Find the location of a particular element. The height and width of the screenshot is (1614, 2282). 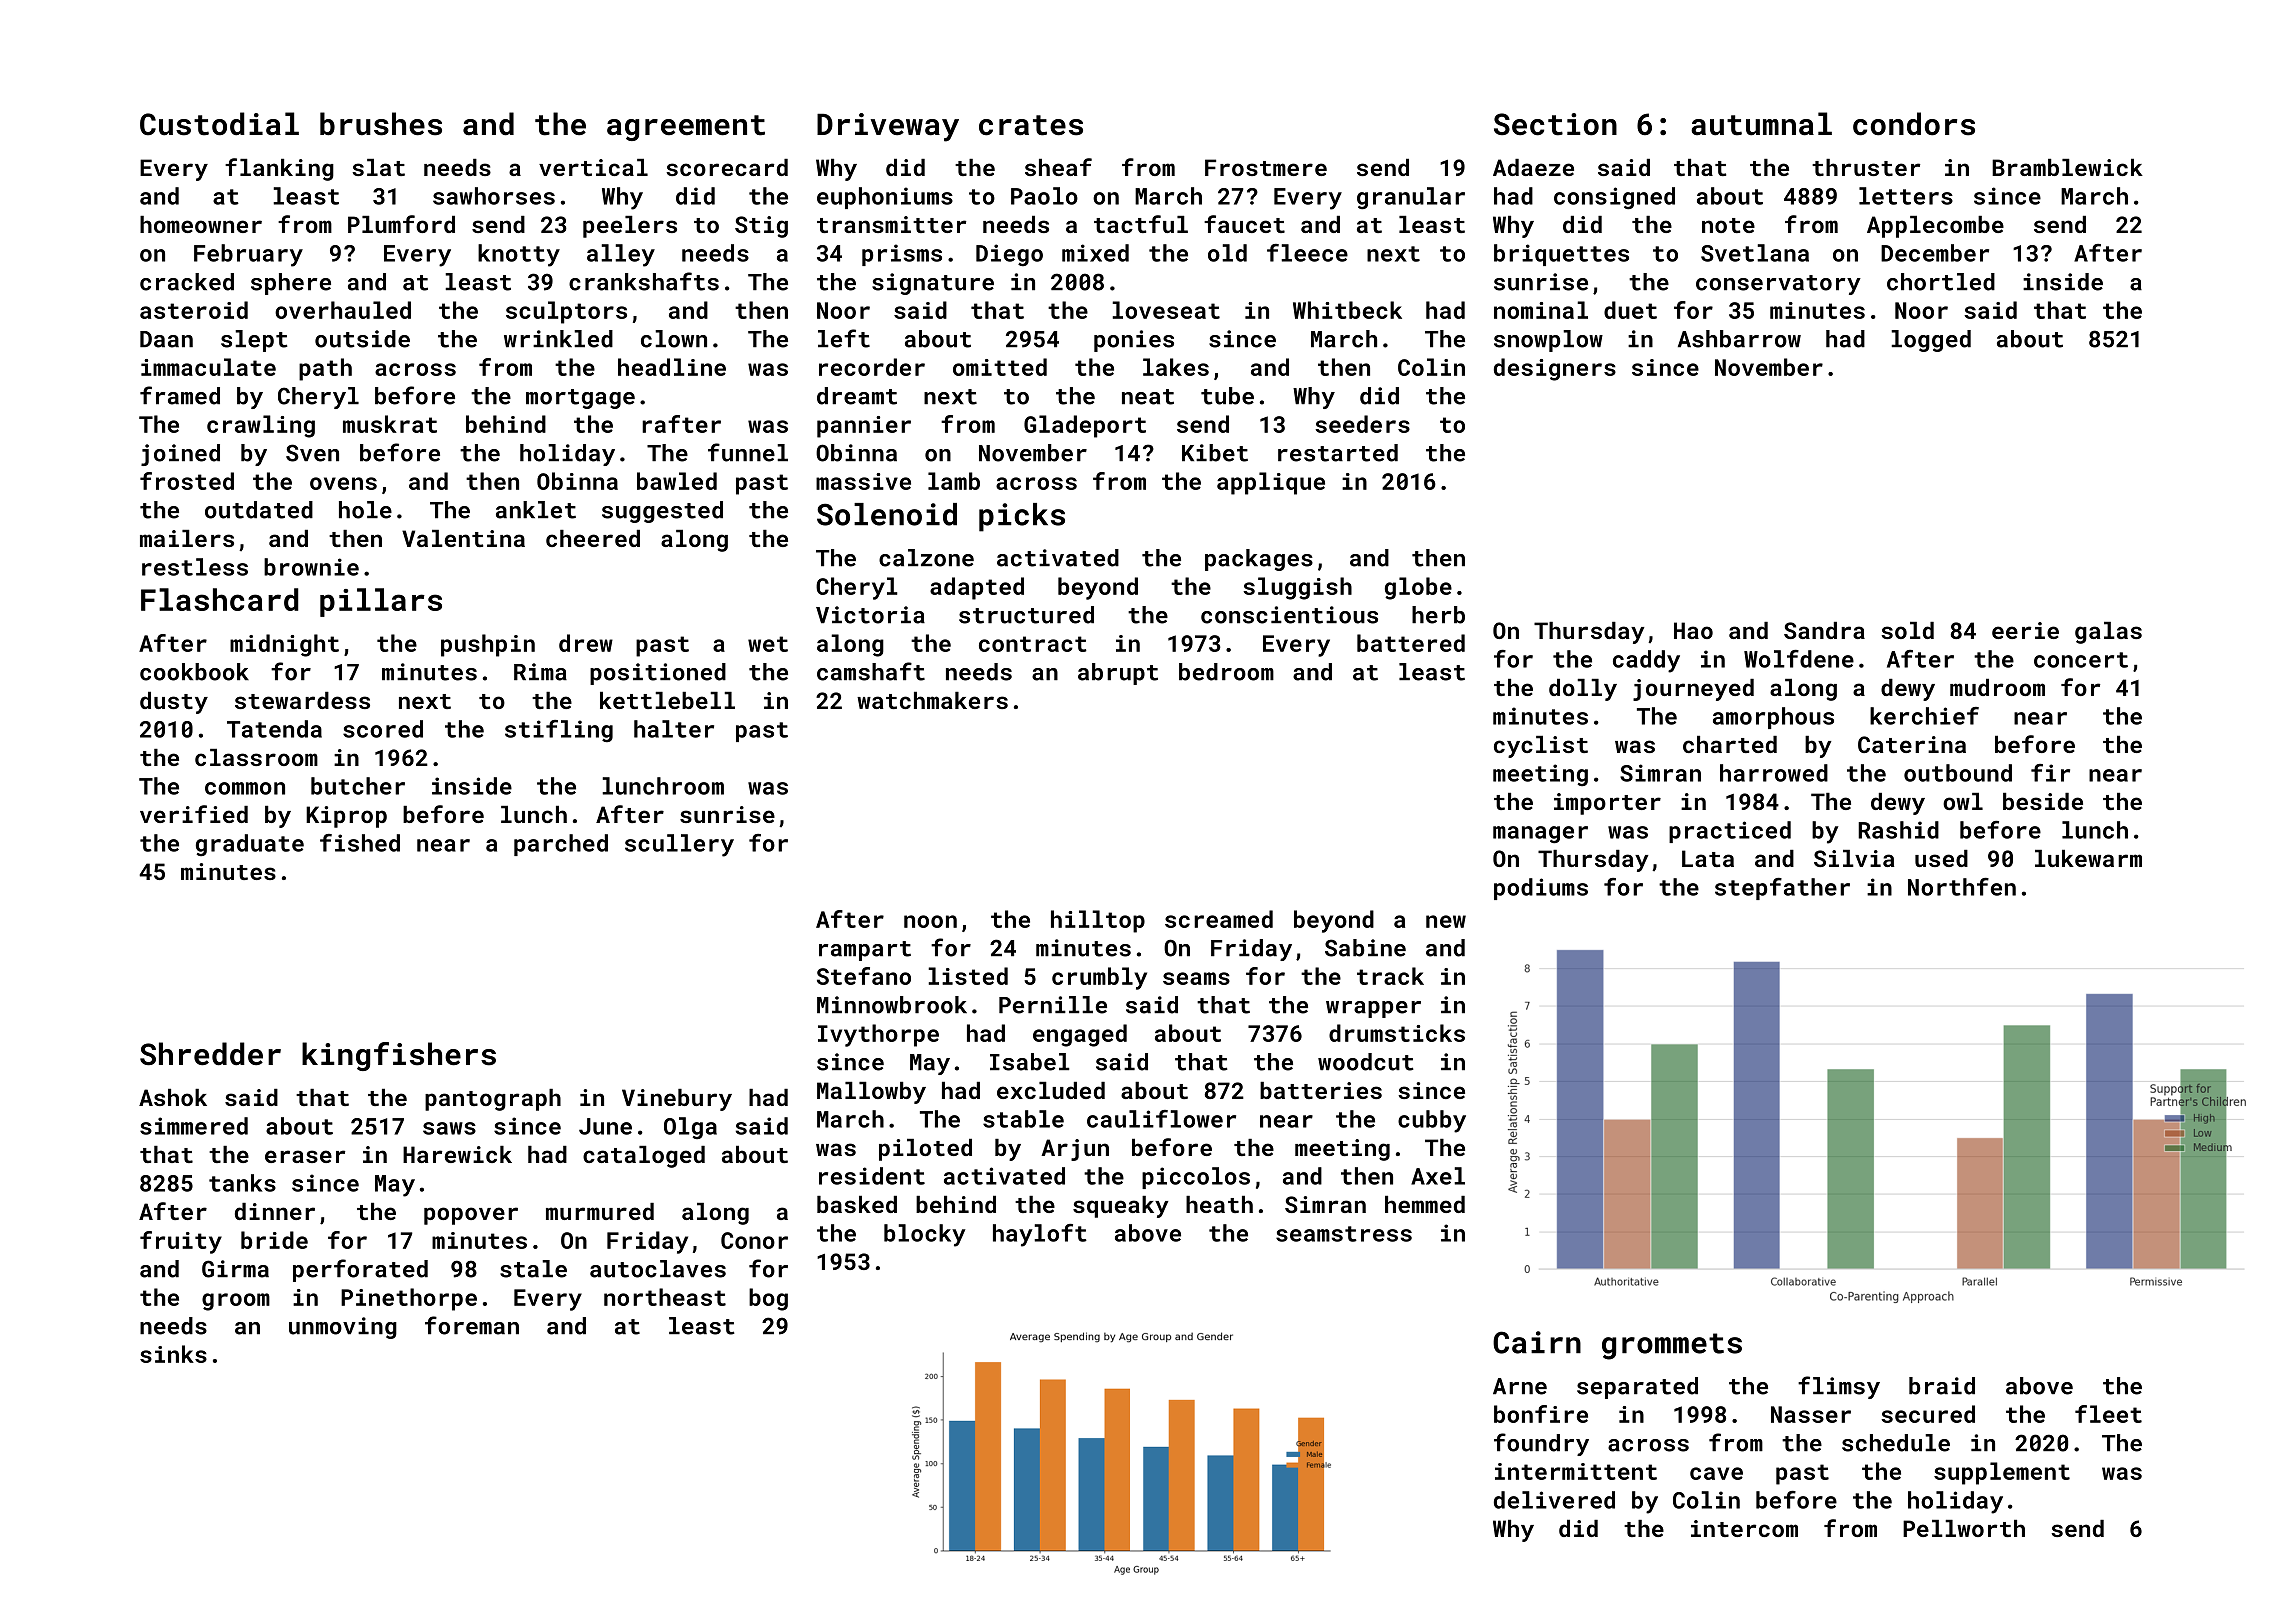

stifling is located at coordinates (559, 731).
